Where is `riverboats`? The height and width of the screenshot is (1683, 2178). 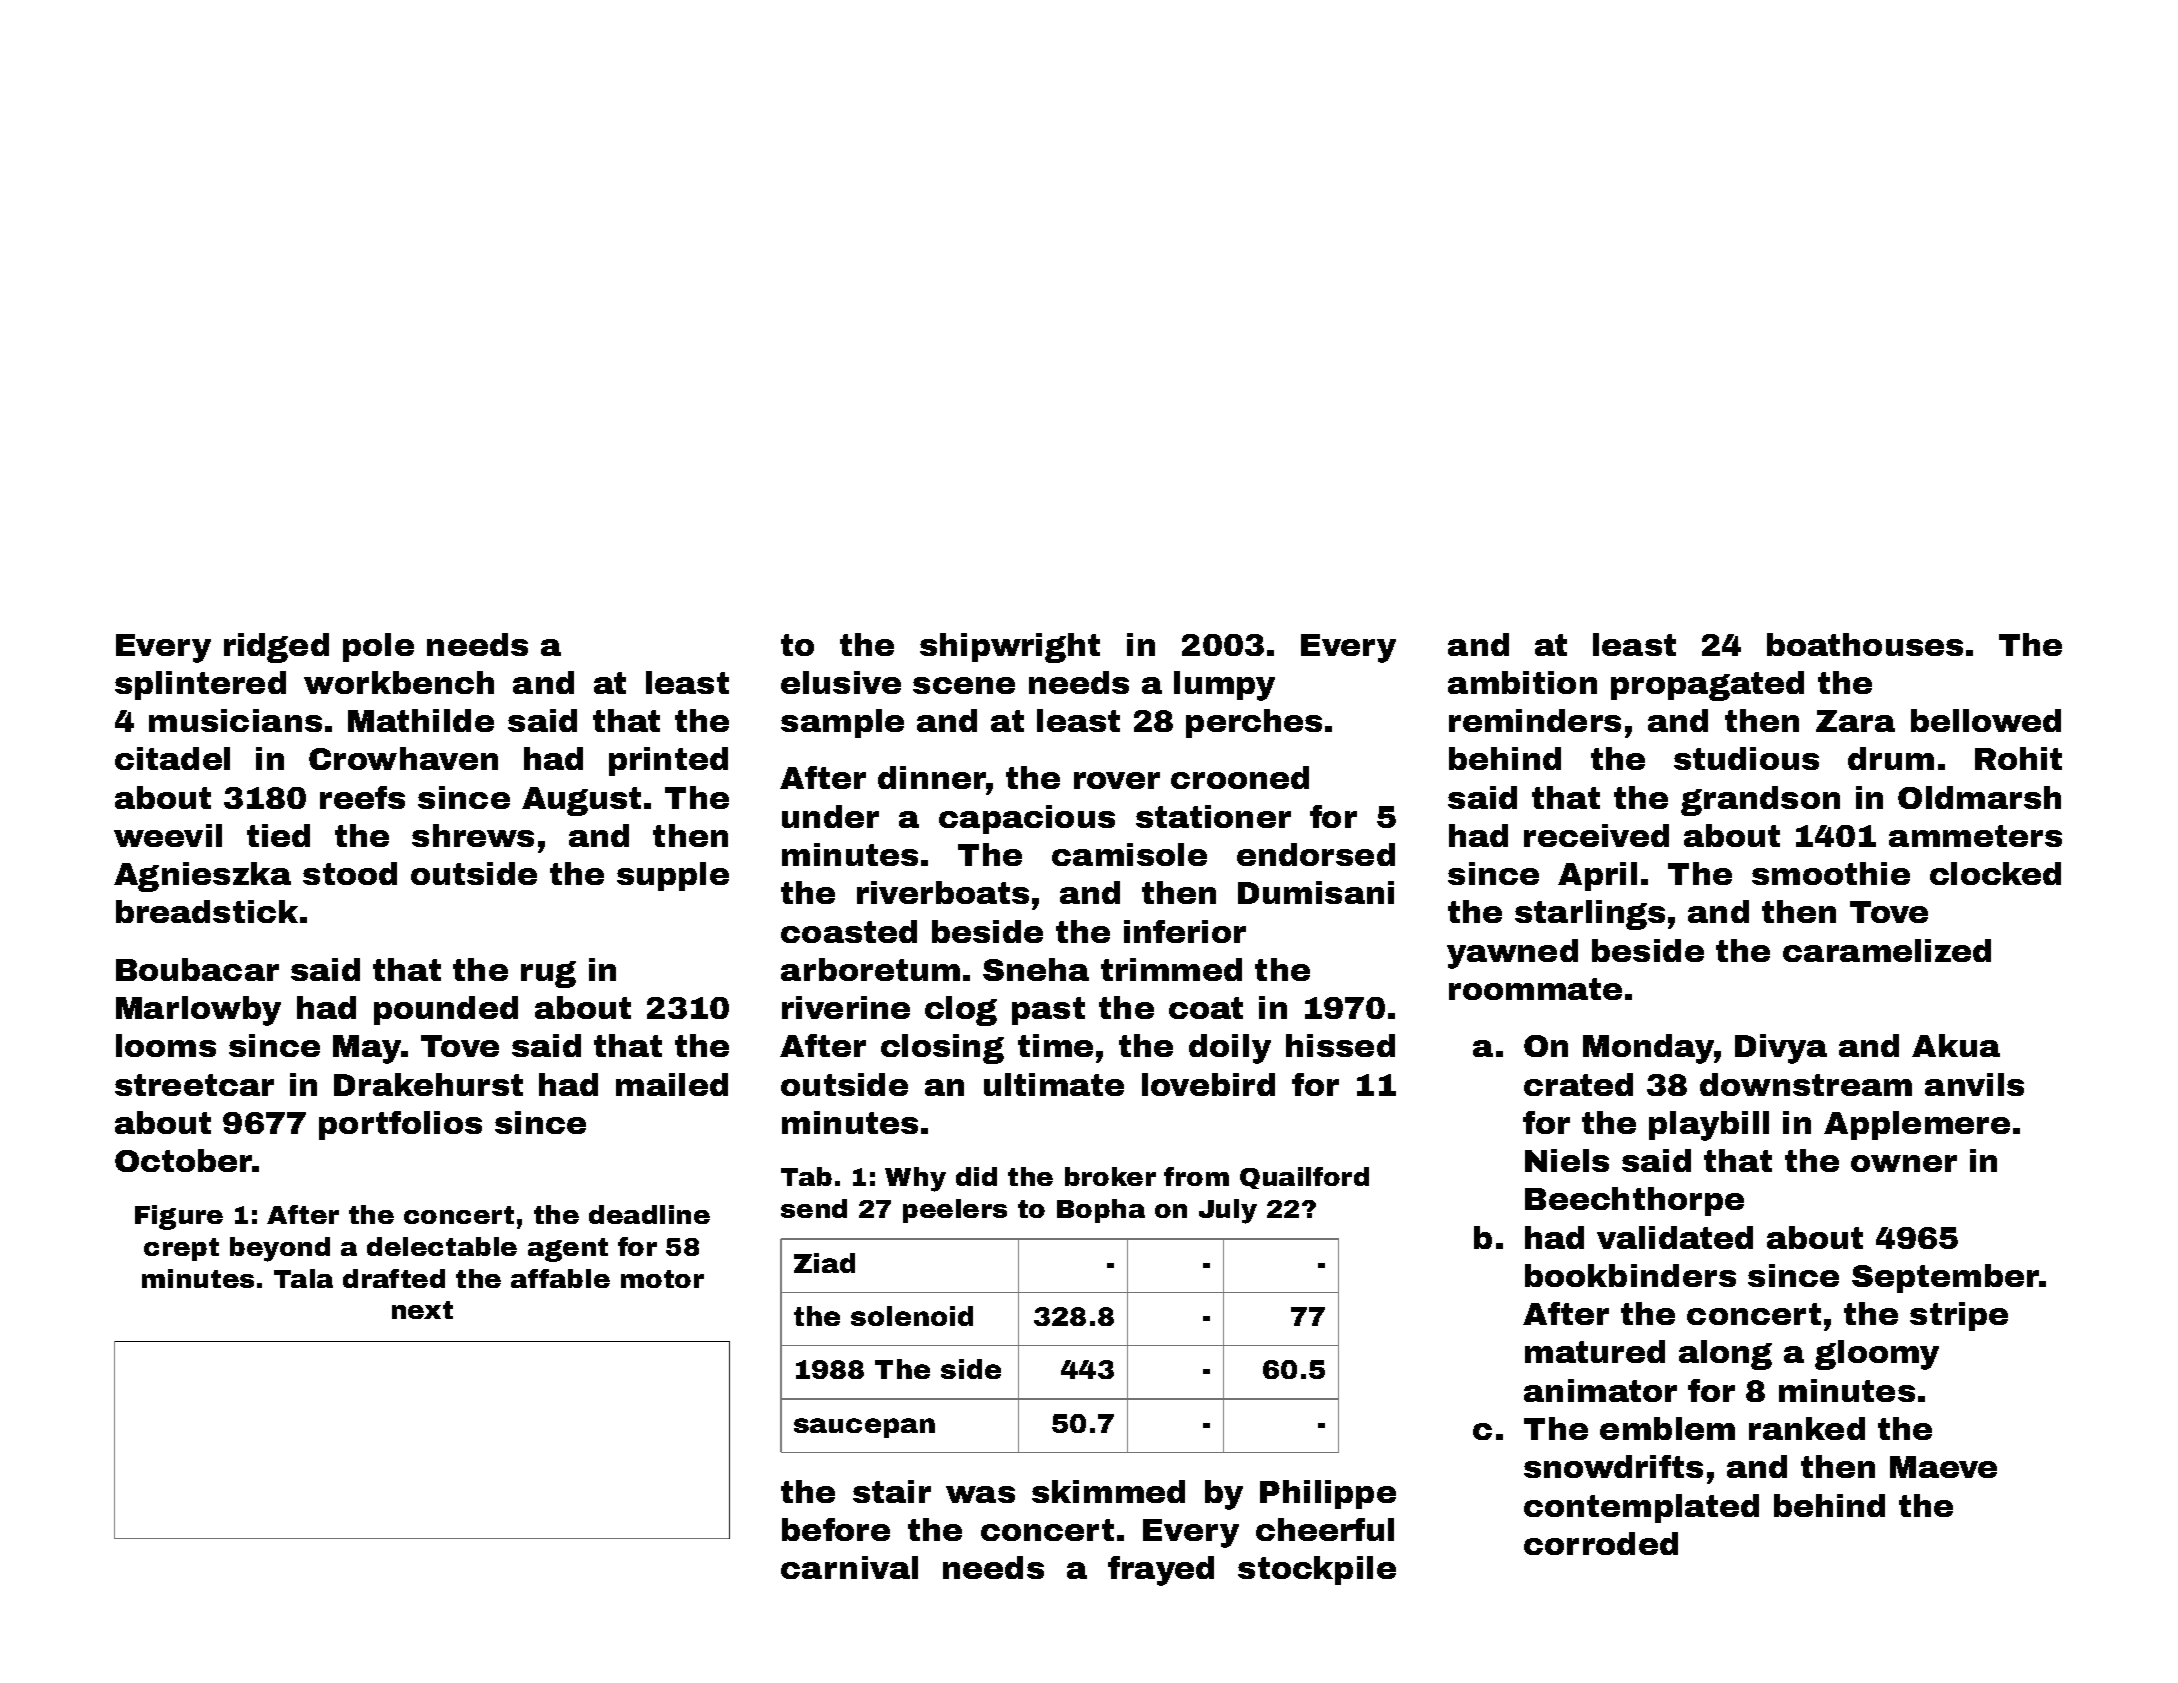 riverboats is located at coordinates (943, 892).
